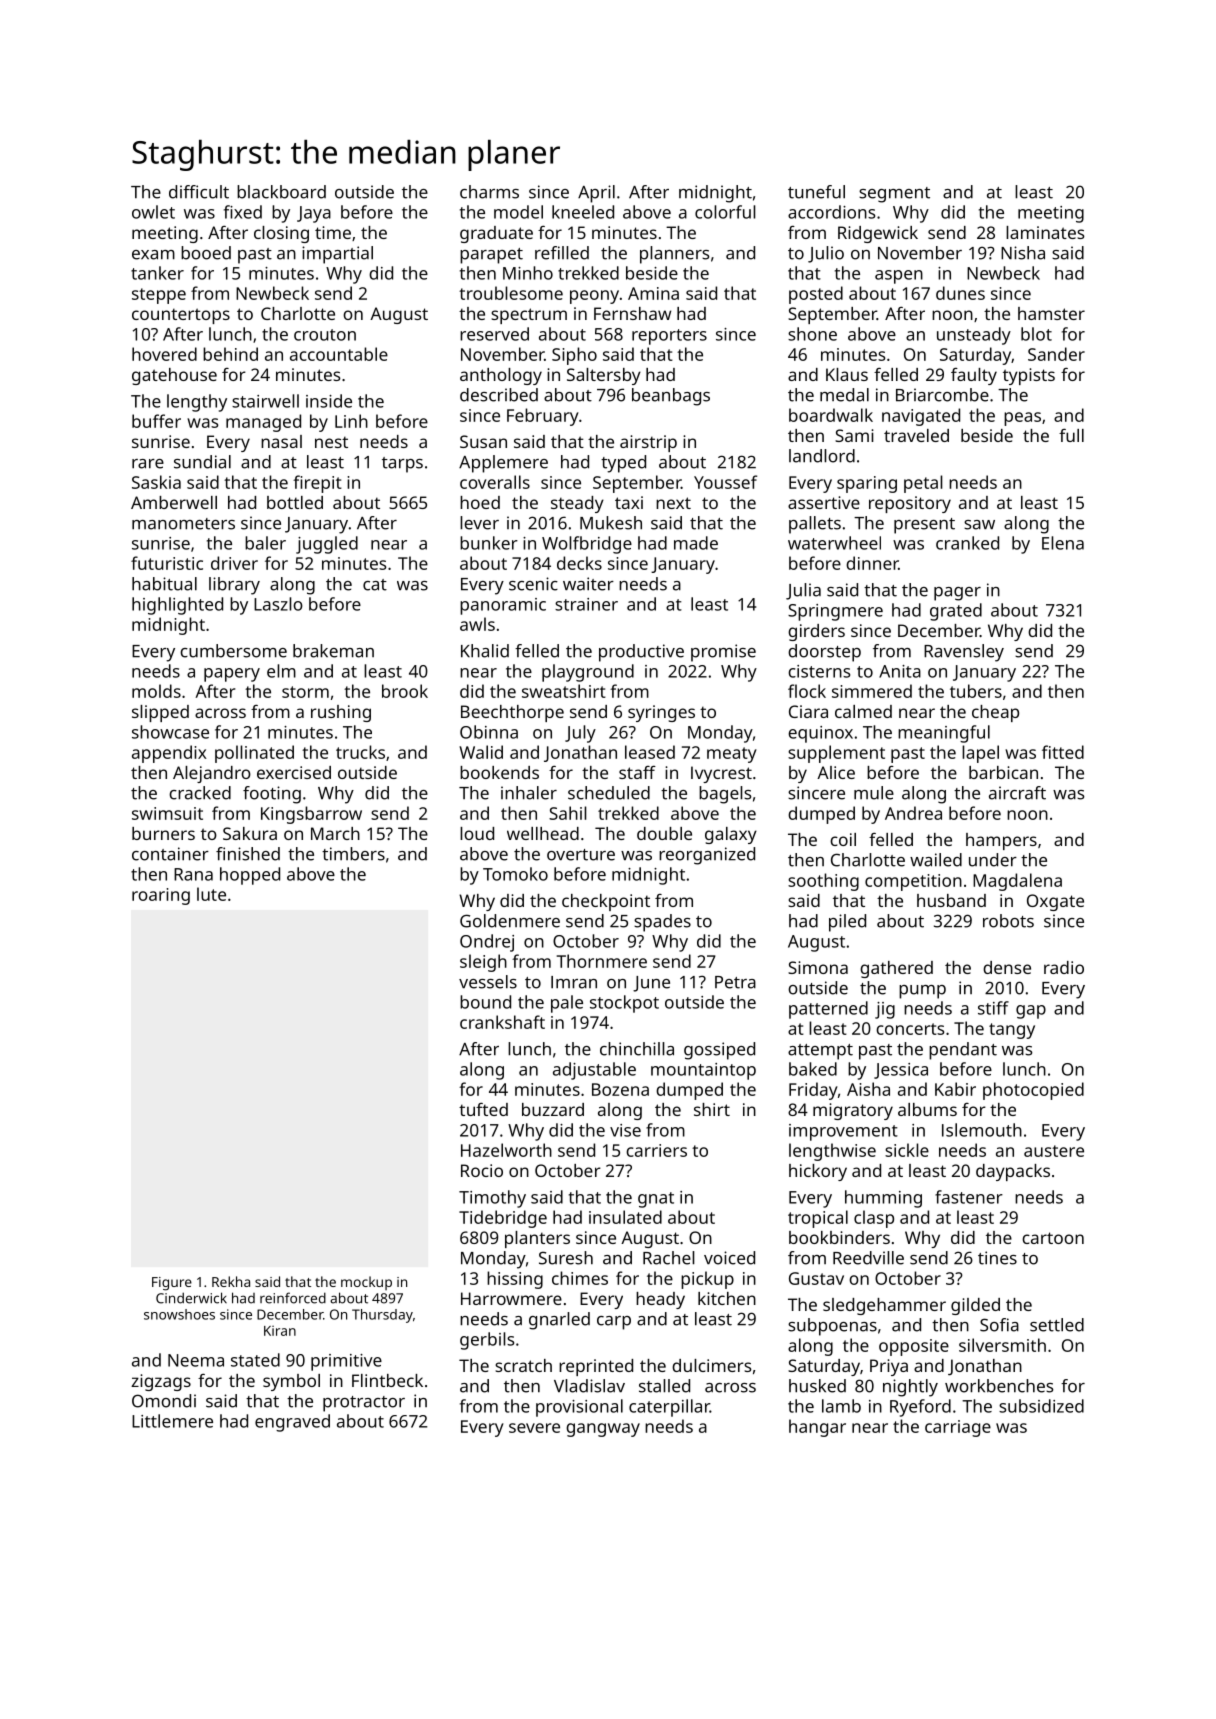 The height and width of the document is (1719, 1216). I want to click on austere, so click(1054, 1151).
